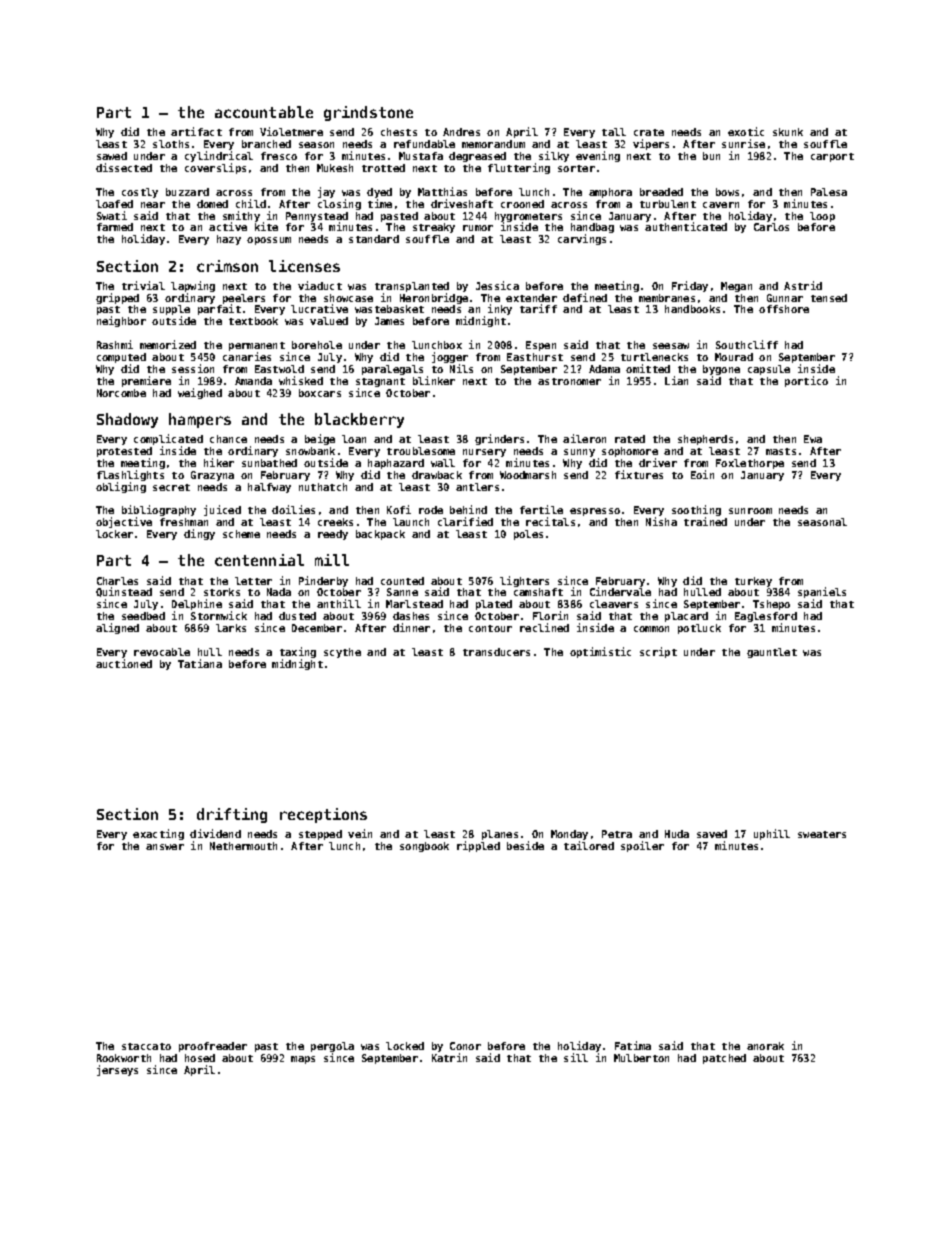 The height and width of the page is (1233, 952). I want to click on Petra, so click(617, 834).
